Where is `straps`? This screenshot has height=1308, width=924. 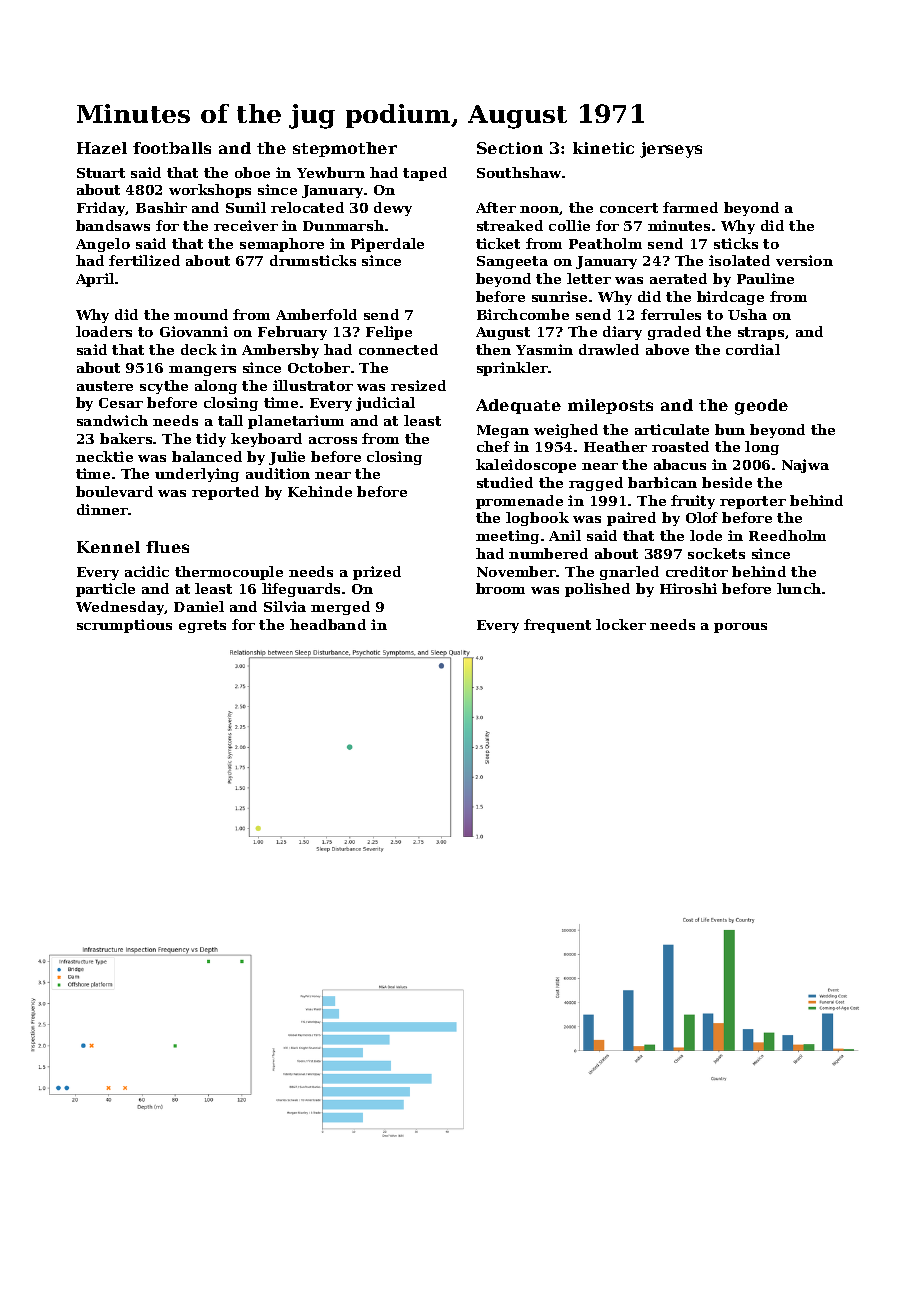
straps is located at coordinates (761, 333).
